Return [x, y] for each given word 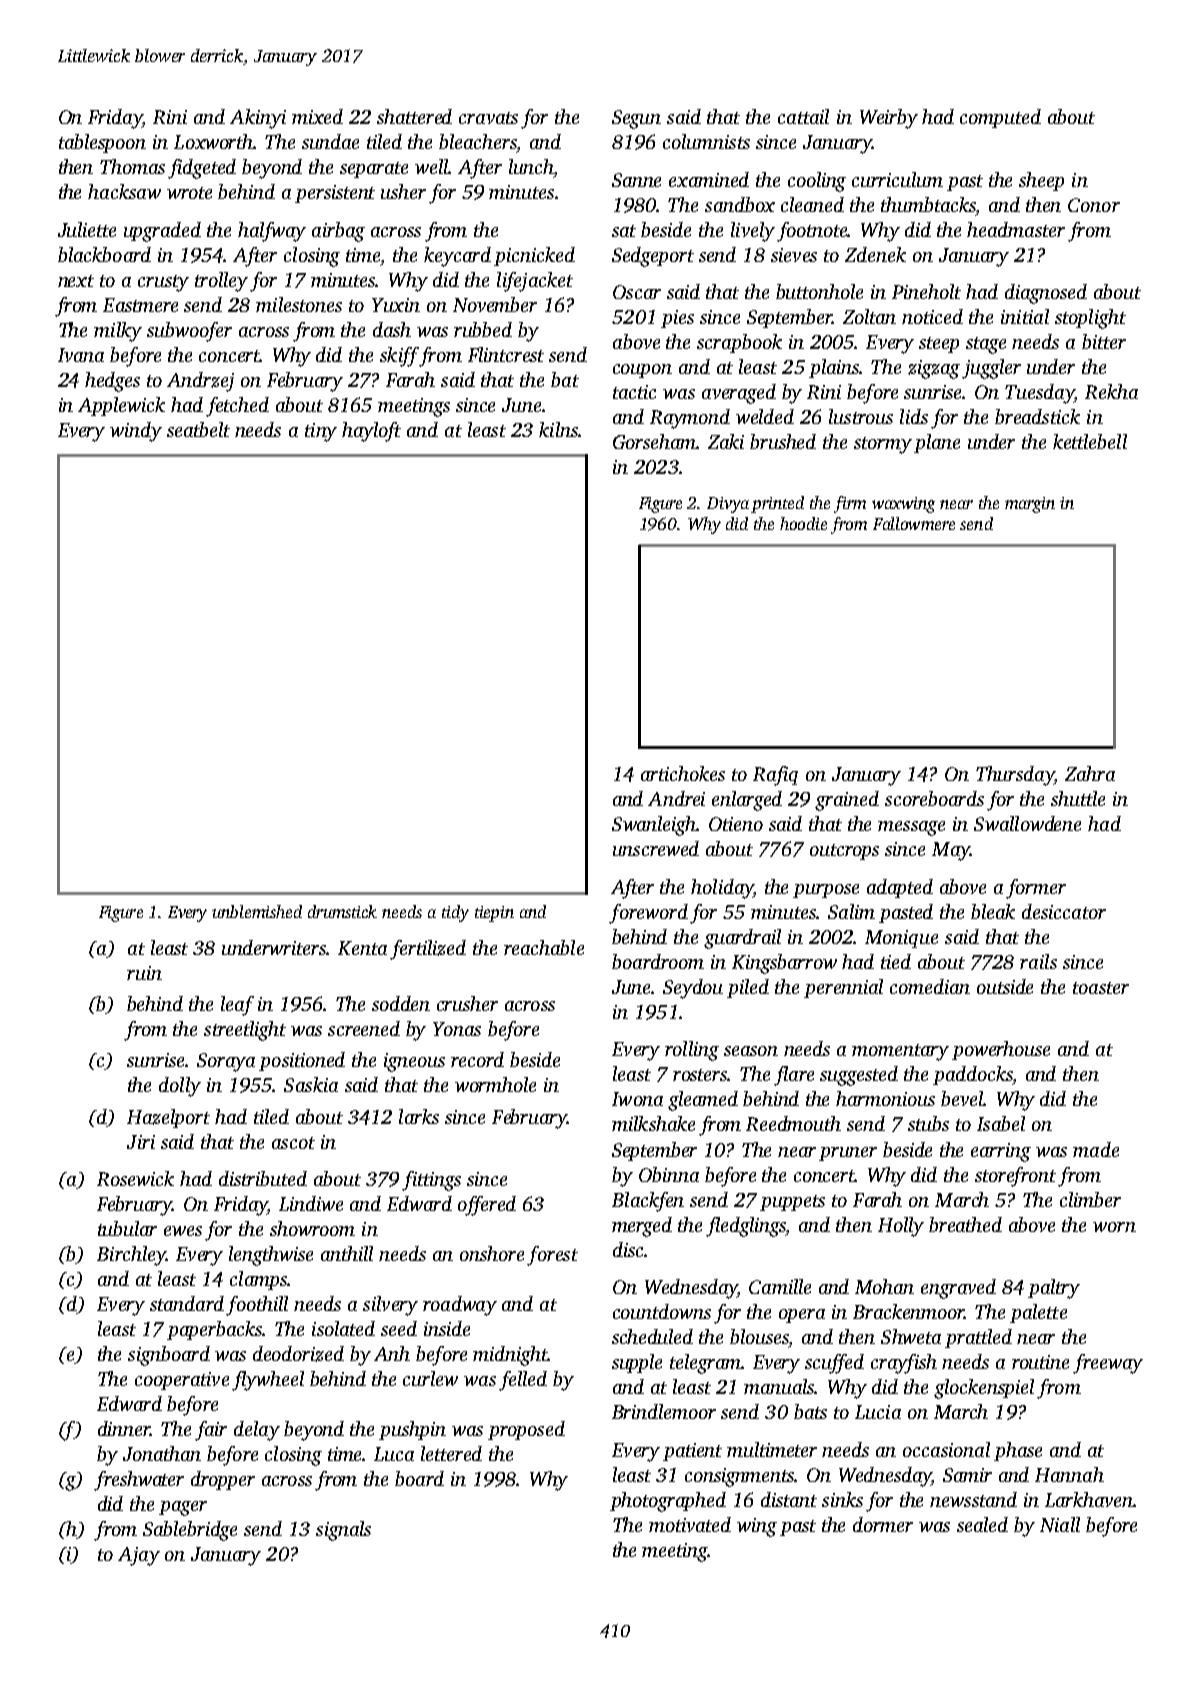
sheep [1041, 181]
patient [692, 1452]
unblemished [257, 911]
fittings [431, 1181]
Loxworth [214, 141]
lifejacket [535, 282]
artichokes [683, 773]
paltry [1054, 1289]
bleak [993, 911]
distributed [263, 1178]
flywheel [268, 1381]
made [1096, 1149]
